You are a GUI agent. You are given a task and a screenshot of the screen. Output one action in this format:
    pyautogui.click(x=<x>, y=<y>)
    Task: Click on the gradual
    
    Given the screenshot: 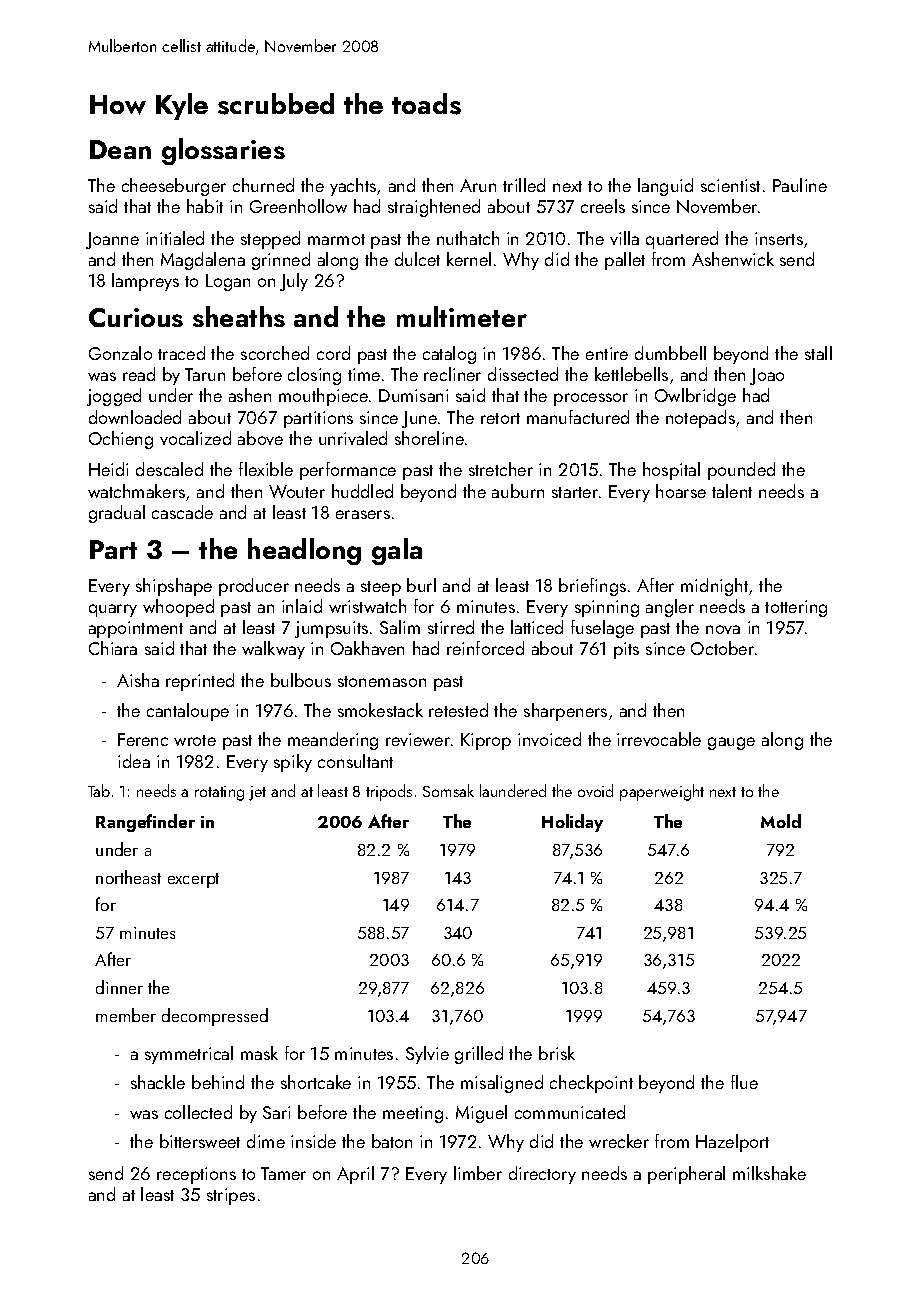 What is the action you would take?
    pyautogui.click(x=117, y=514)
